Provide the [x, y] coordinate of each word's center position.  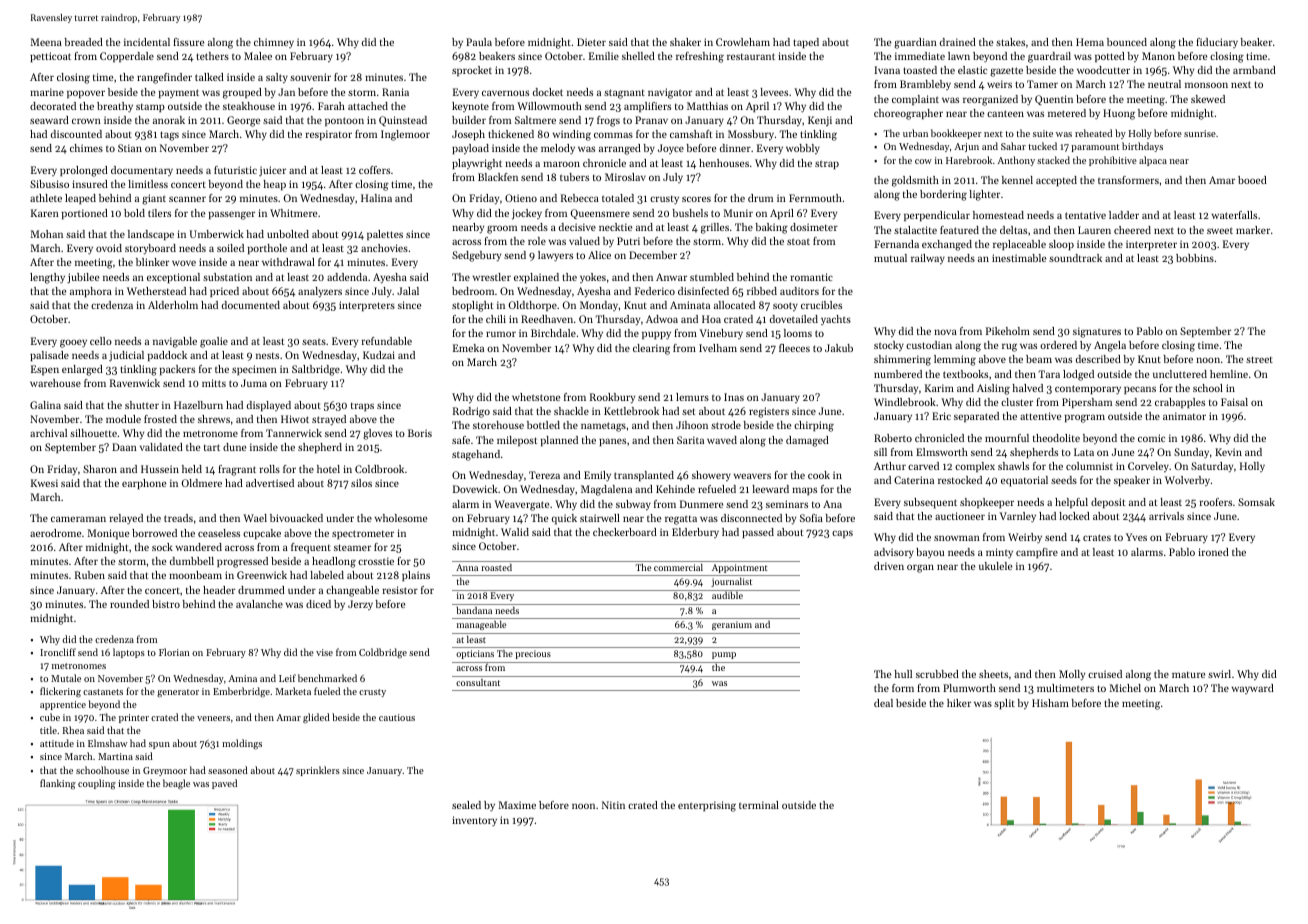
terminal [759, 805]
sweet [1220, 230]
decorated [53, 106]
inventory [474, 821]
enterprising [707, 806]
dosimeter [814, 227]
